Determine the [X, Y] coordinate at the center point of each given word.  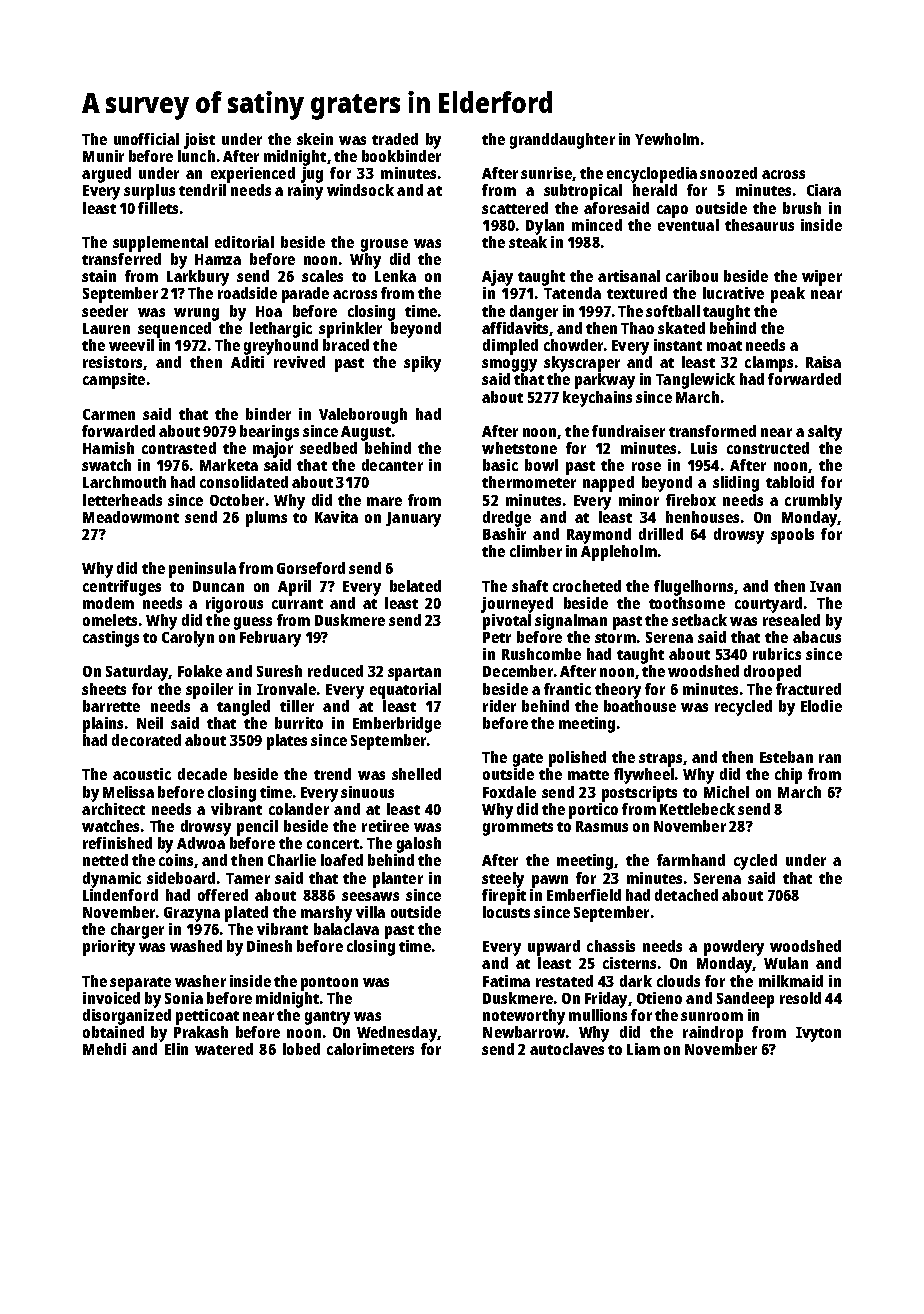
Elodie [821, 706]
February [270, 639]
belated [415, 586]
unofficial [146, 139]
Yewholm [667, 139]
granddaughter [562, 141]
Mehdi [104, 1049]
